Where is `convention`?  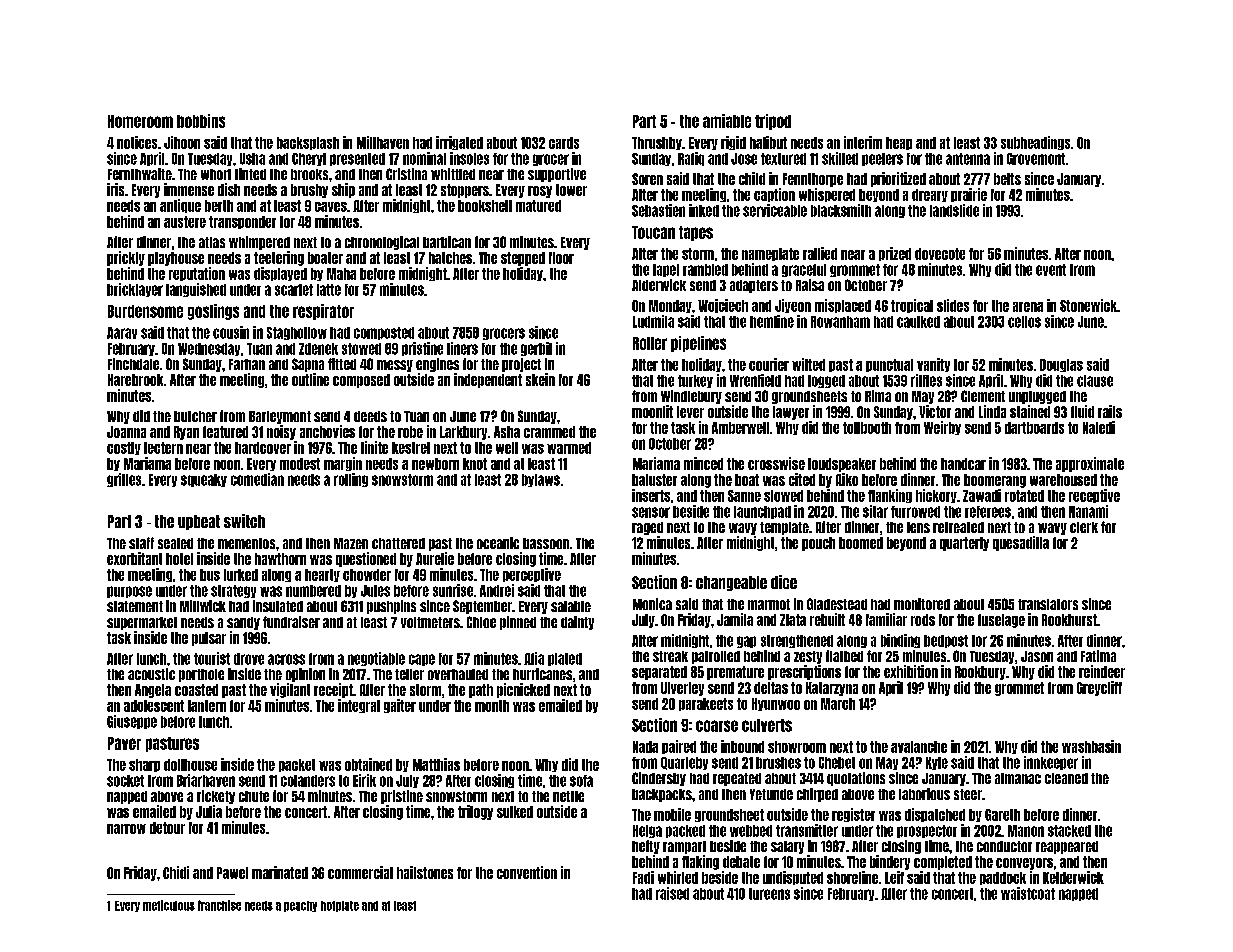
convention is located at coordinates (527, 872).
